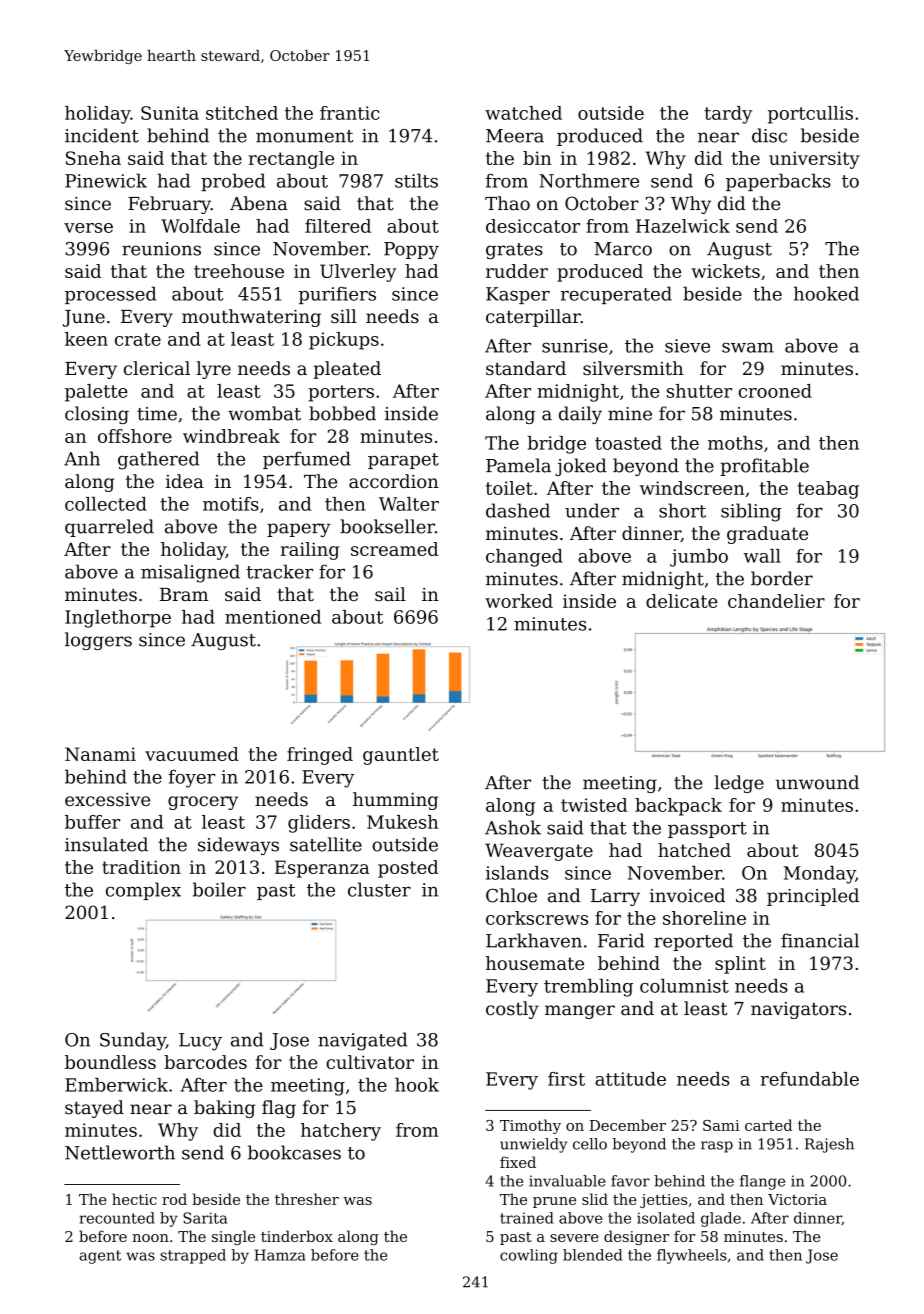 Image resolution: width=924 pixels, height=1314 pixels. What do you see at coordinates (721, 1125) in the screenshot?
I see `Sami` at bounding box center [721, 1125].
